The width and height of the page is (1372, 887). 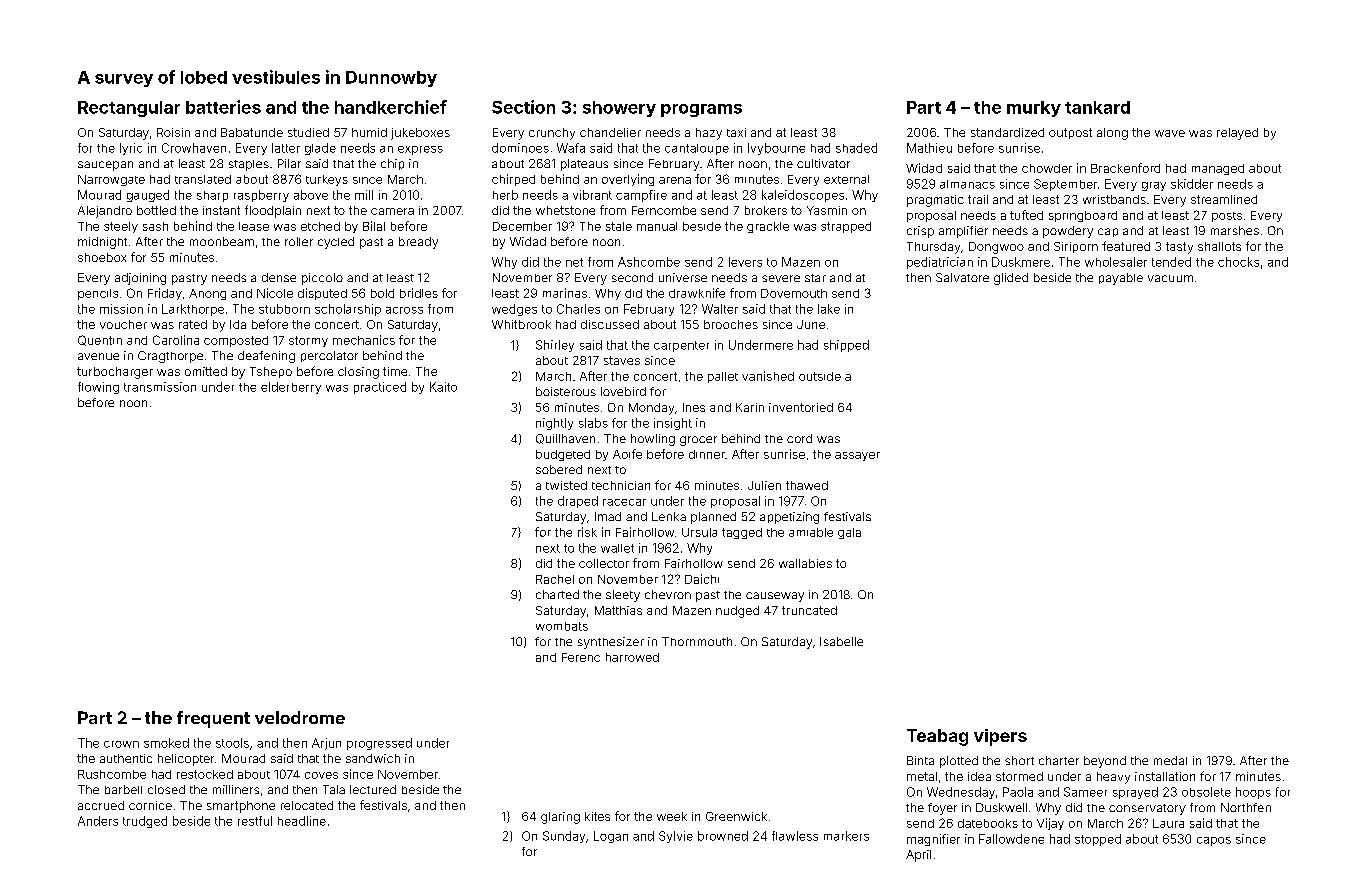 I want to click on programs, so click(x=701, y=110).
